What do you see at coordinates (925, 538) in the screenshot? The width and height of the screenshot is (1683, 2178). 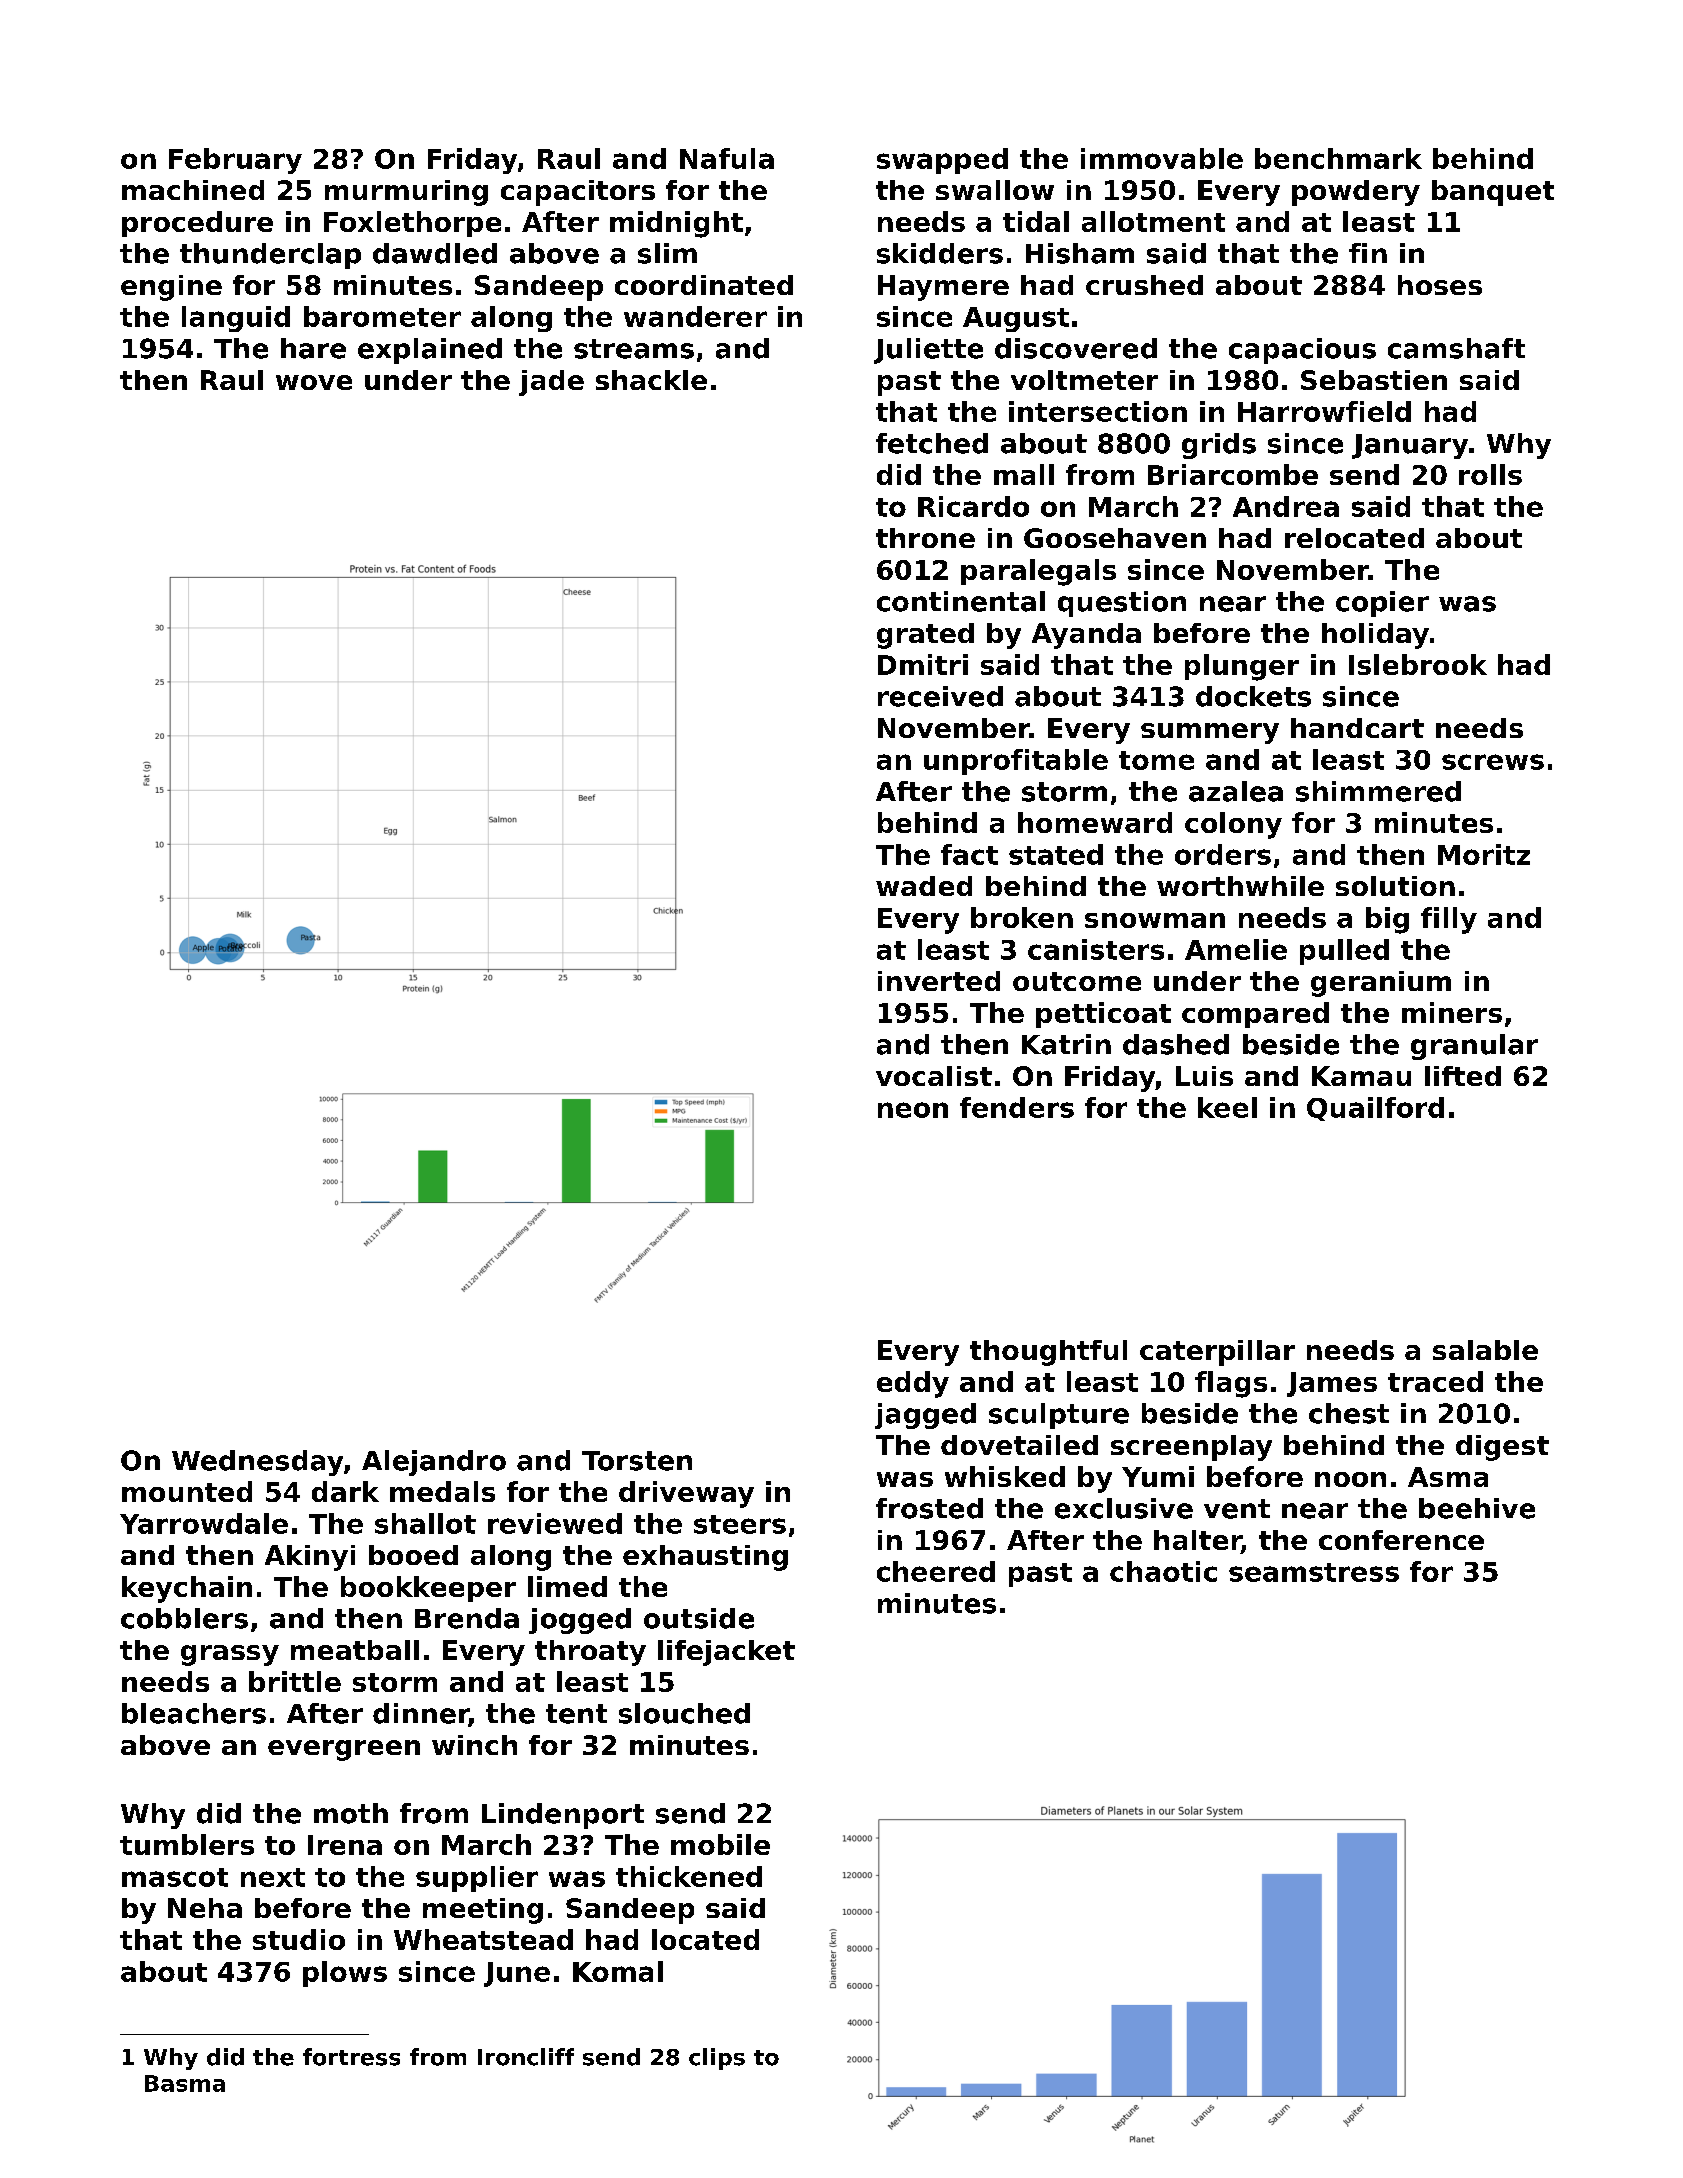 I see `throne` at bounding box center [925, 538].
